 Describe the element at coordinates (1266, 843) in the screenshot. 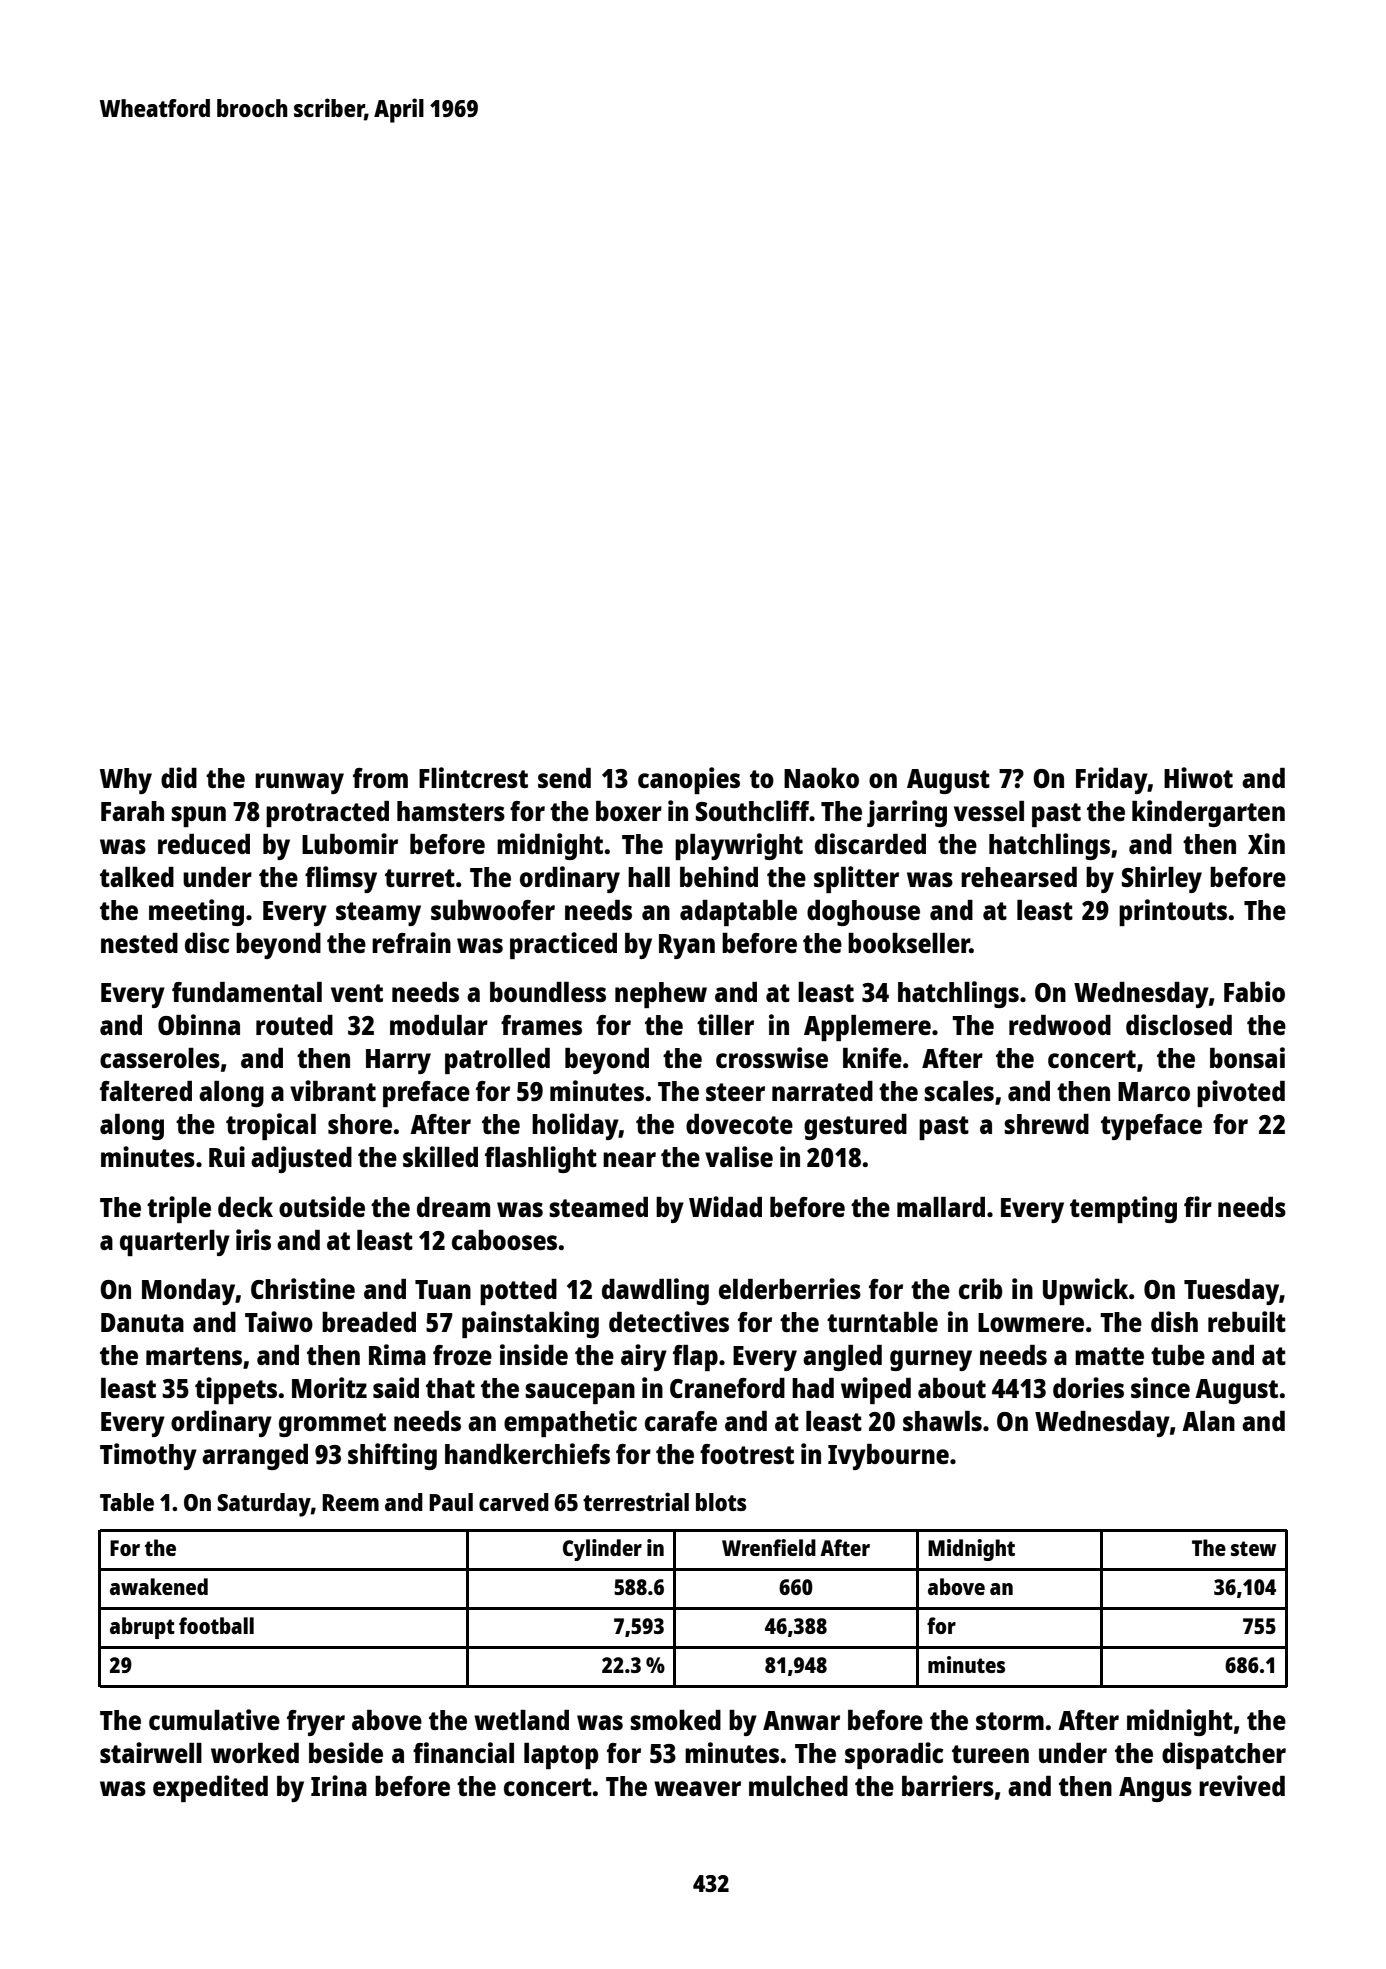

I see `Xin` at that location.
